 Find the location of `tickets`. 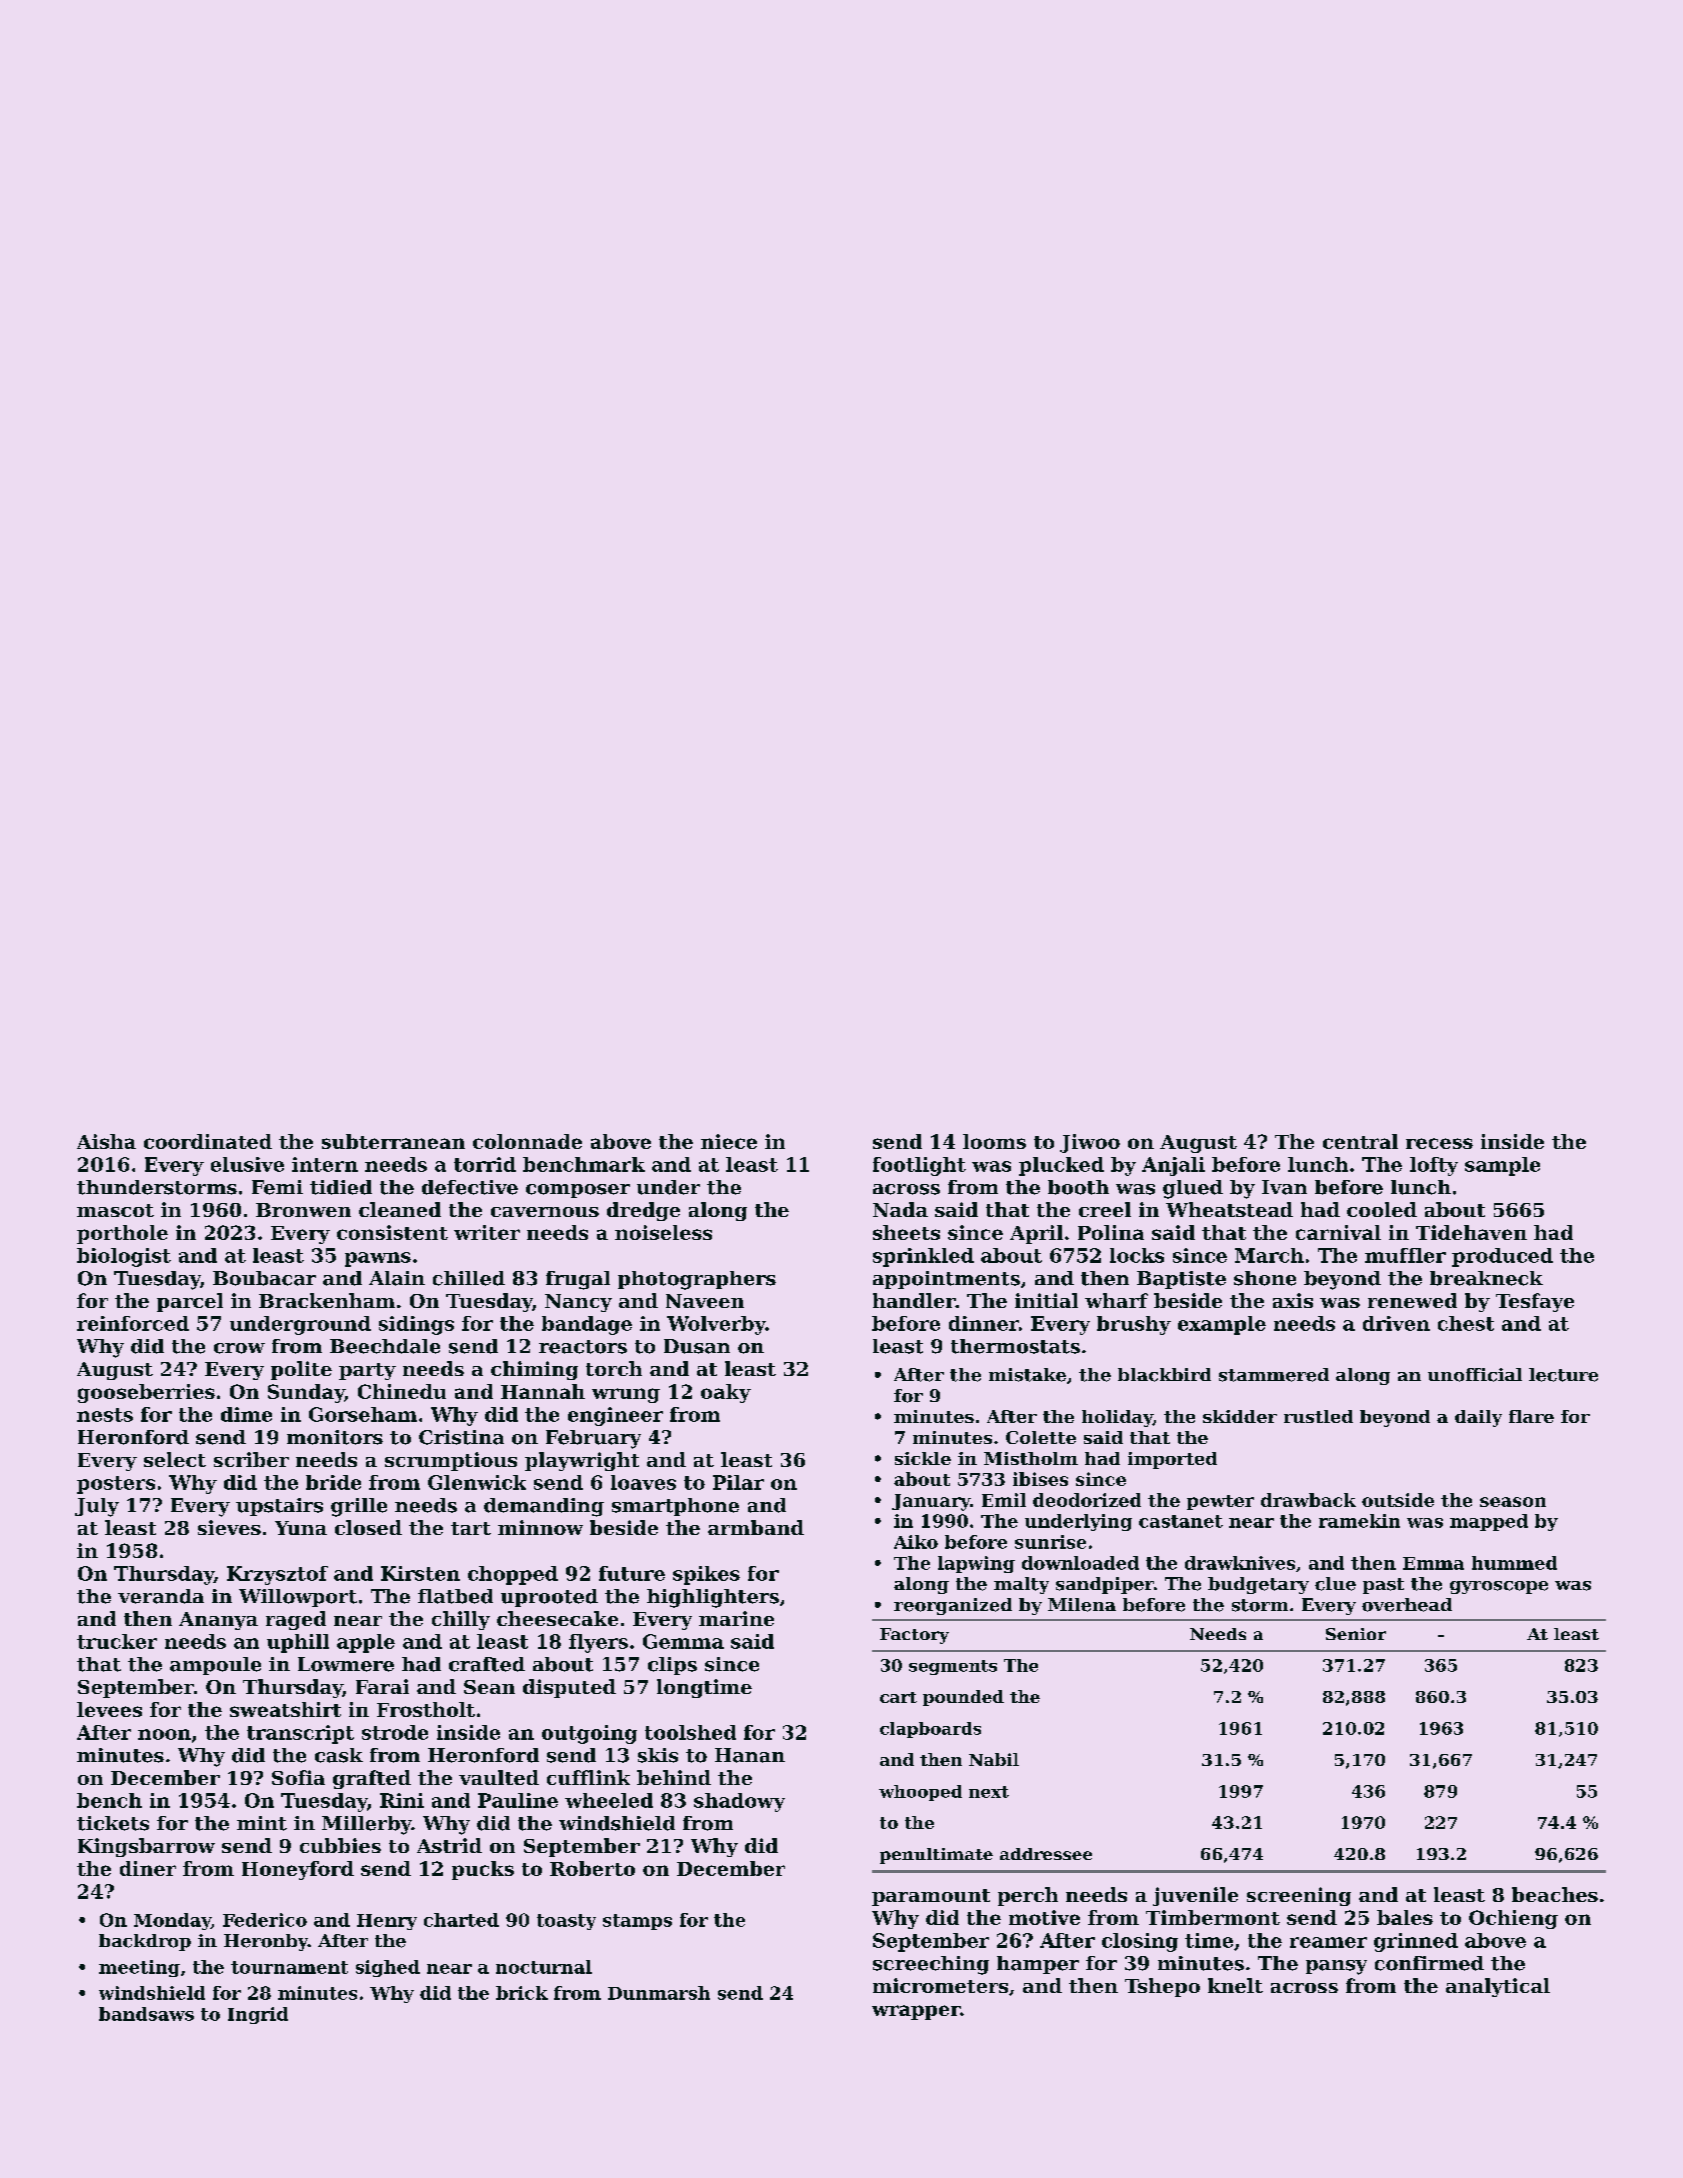

tickets is located at coordinates (113, 1823).
